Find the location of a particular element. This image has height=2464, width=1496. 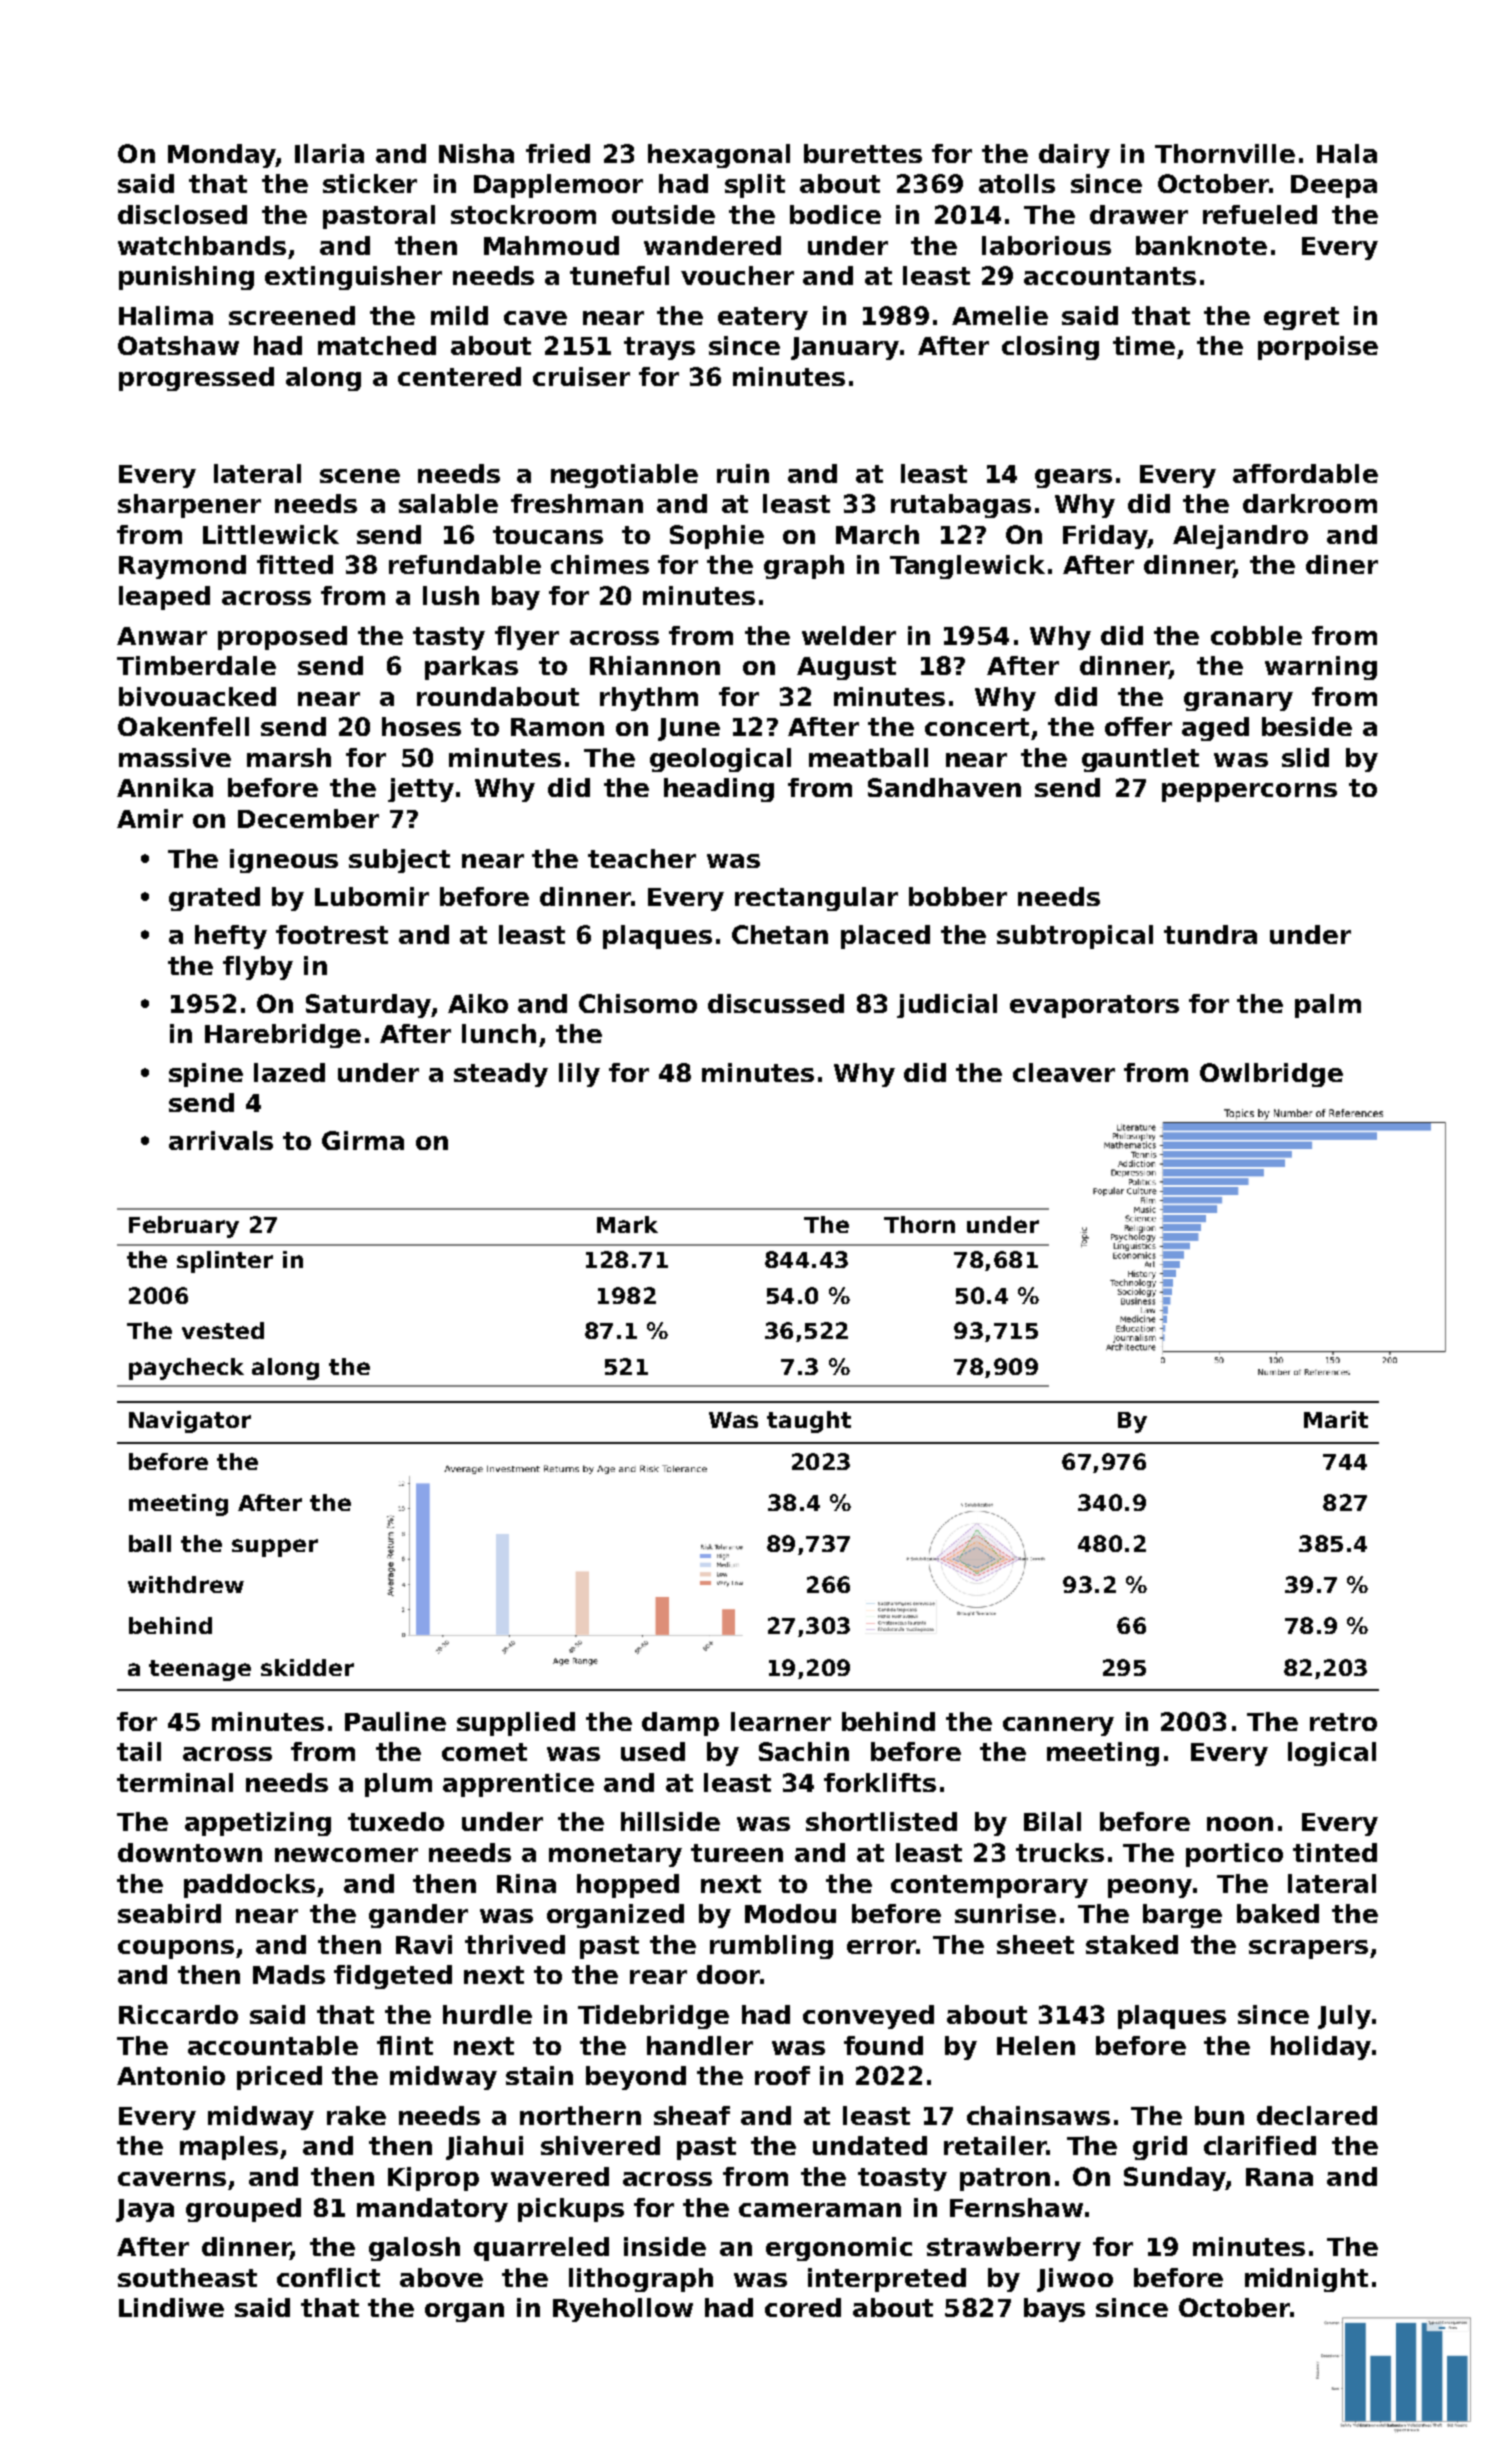

discussed is located at coordinates (776, 1003).
